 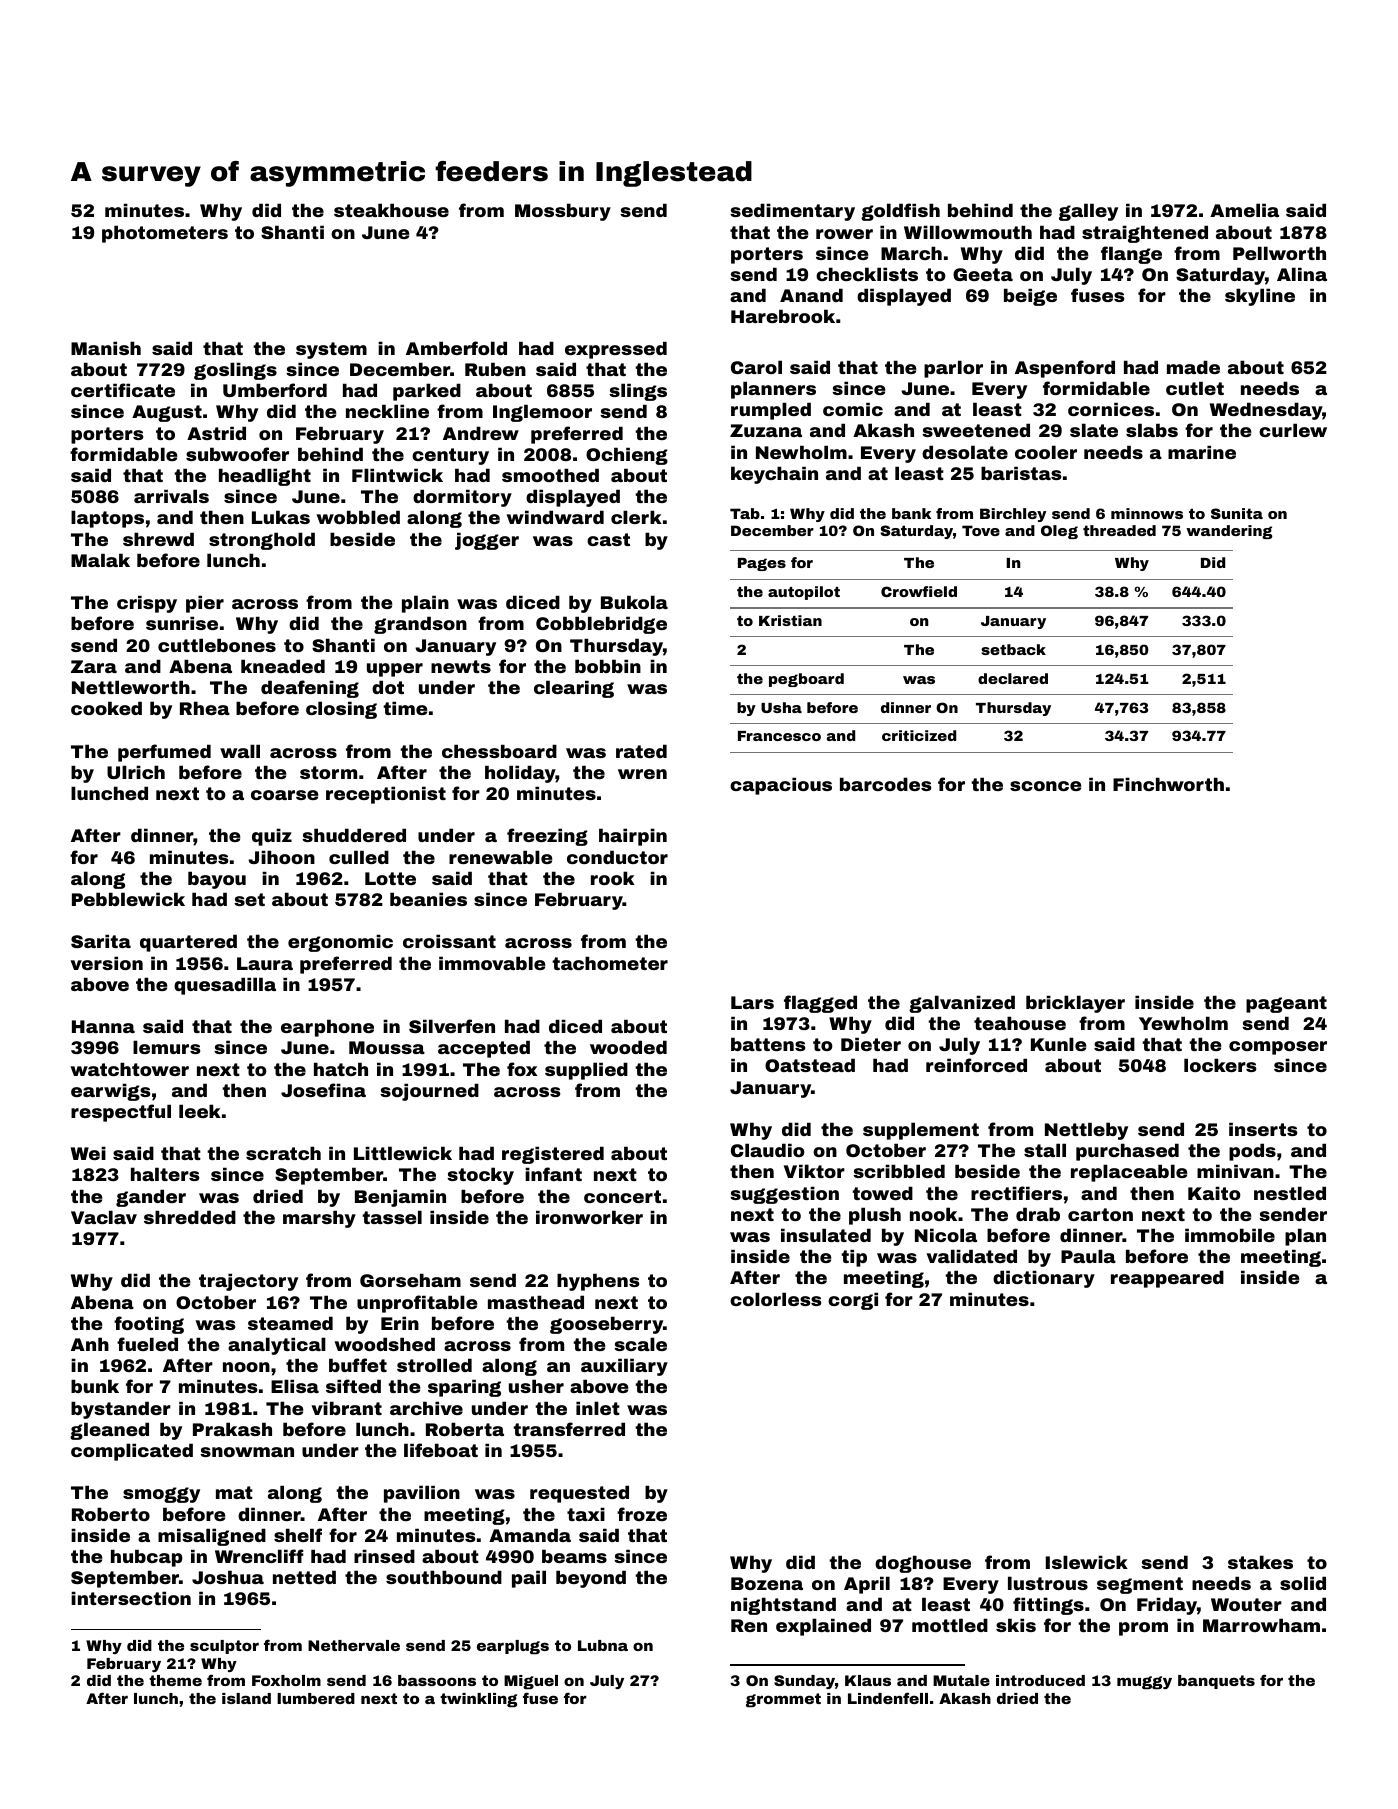 I want to click on inserts, so click(x=1263, y=1129).
